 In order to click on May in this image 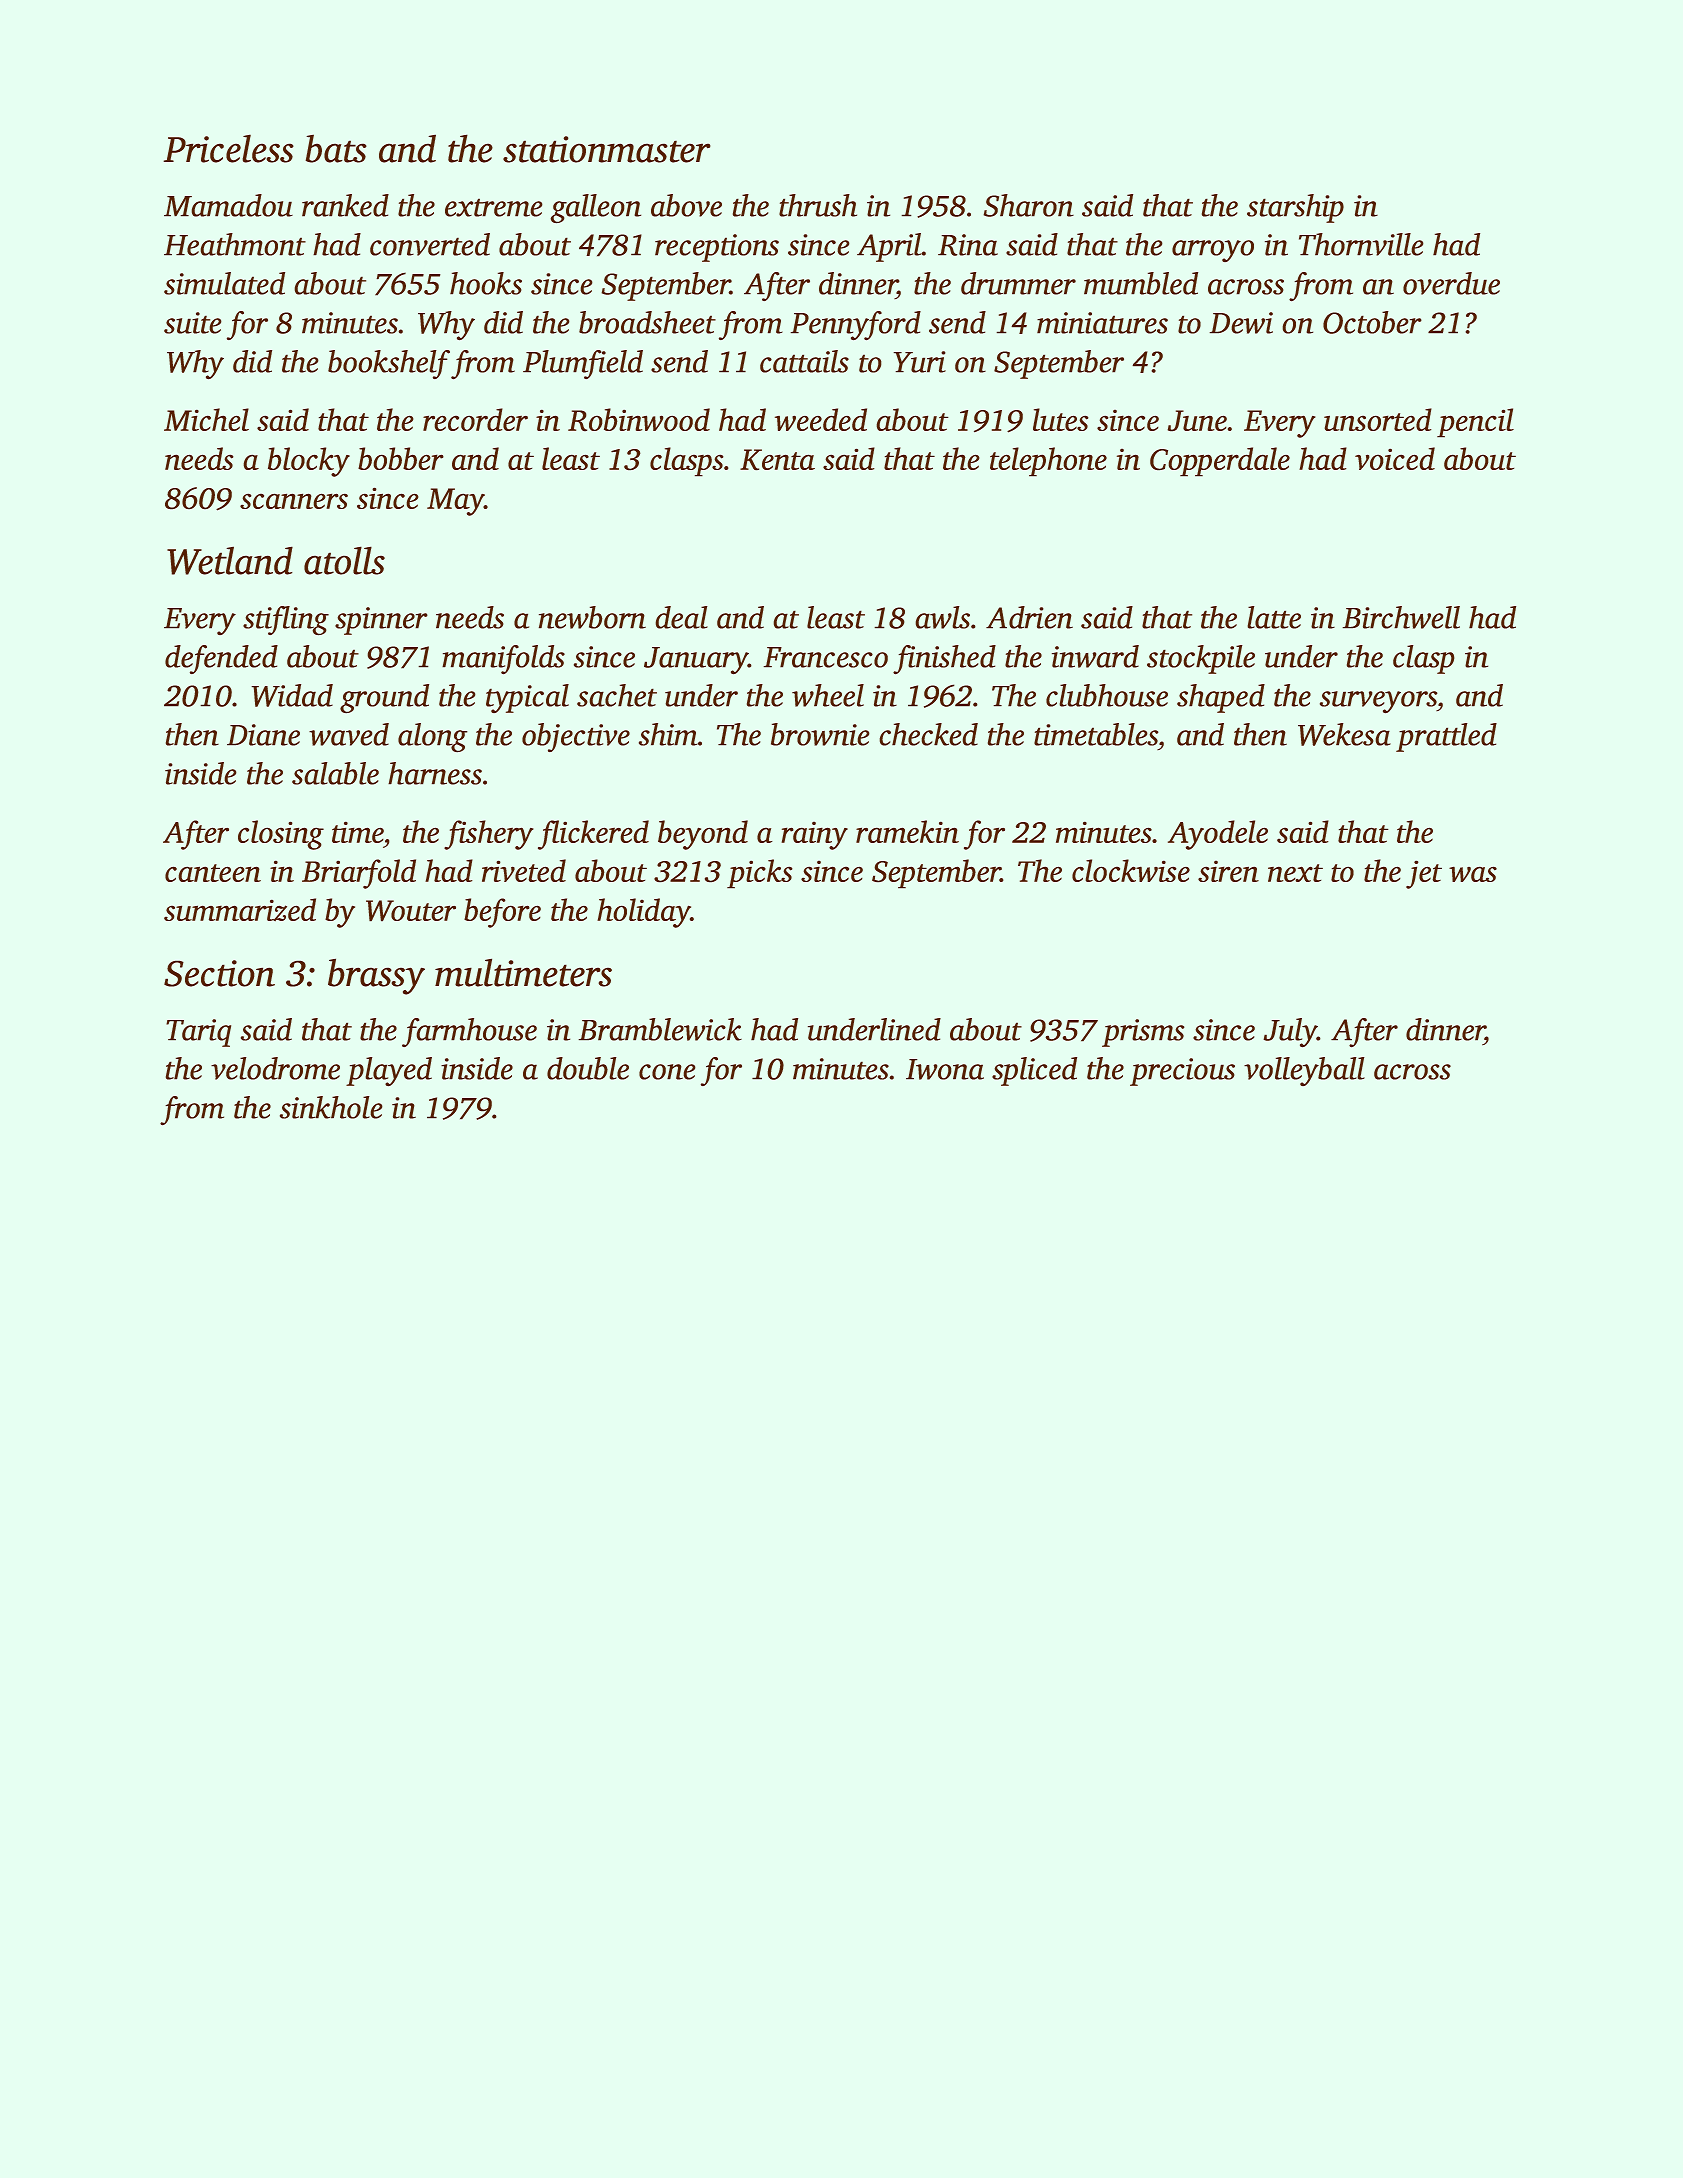, I will do `click(455, 502)`.
